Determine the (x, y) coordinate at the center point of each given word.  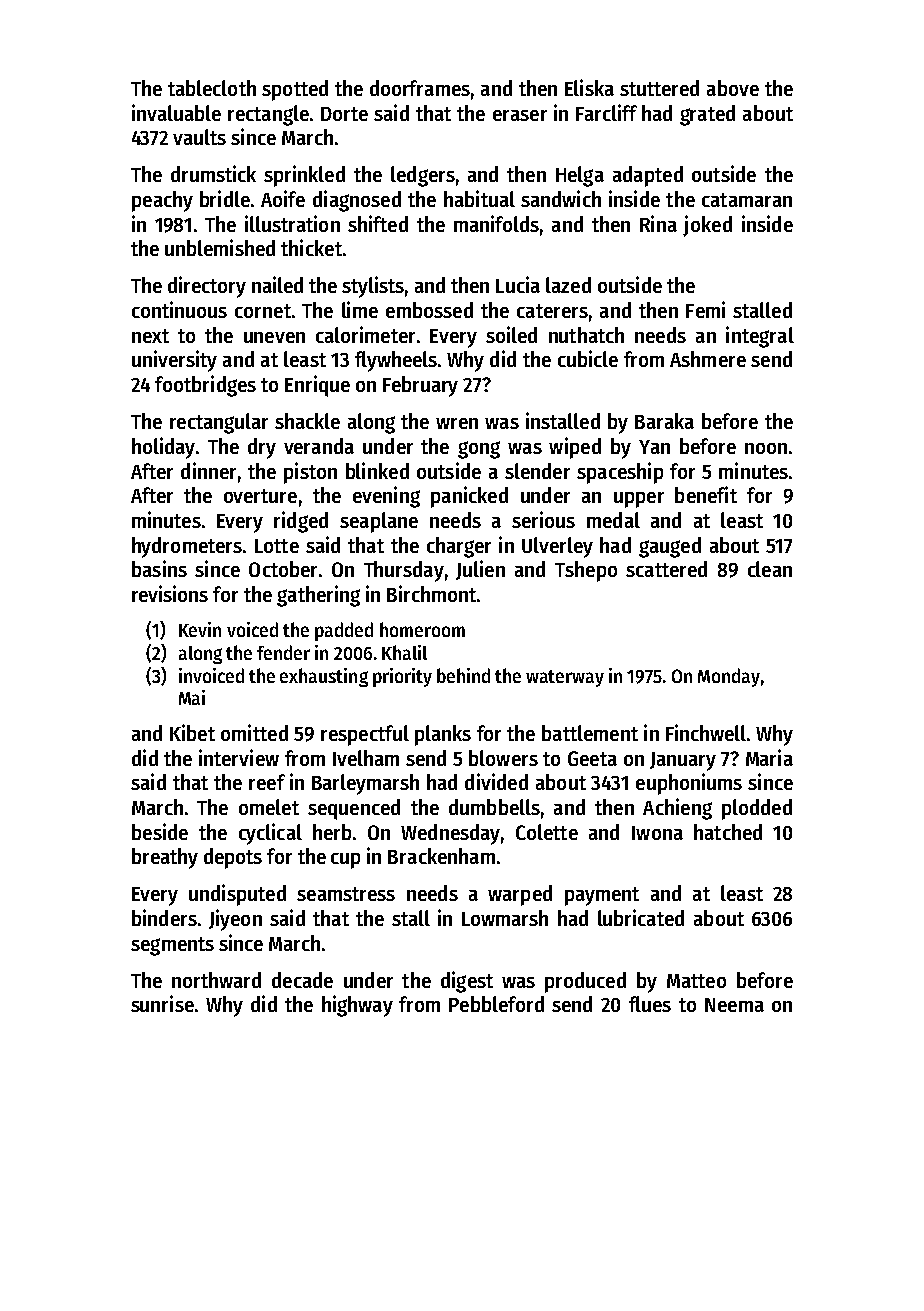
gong (479, 450)
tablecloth (212, 88)
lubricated (641, 917)
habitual (479, 198)
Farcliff (606, 112)
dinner (208, 470)
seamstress (346, 894)
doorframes (420, 88)
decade (302, 980)
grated (707, 115)
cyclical (270, 834)
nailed (277, 284)
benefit (706, 494)
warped (520, 895)
